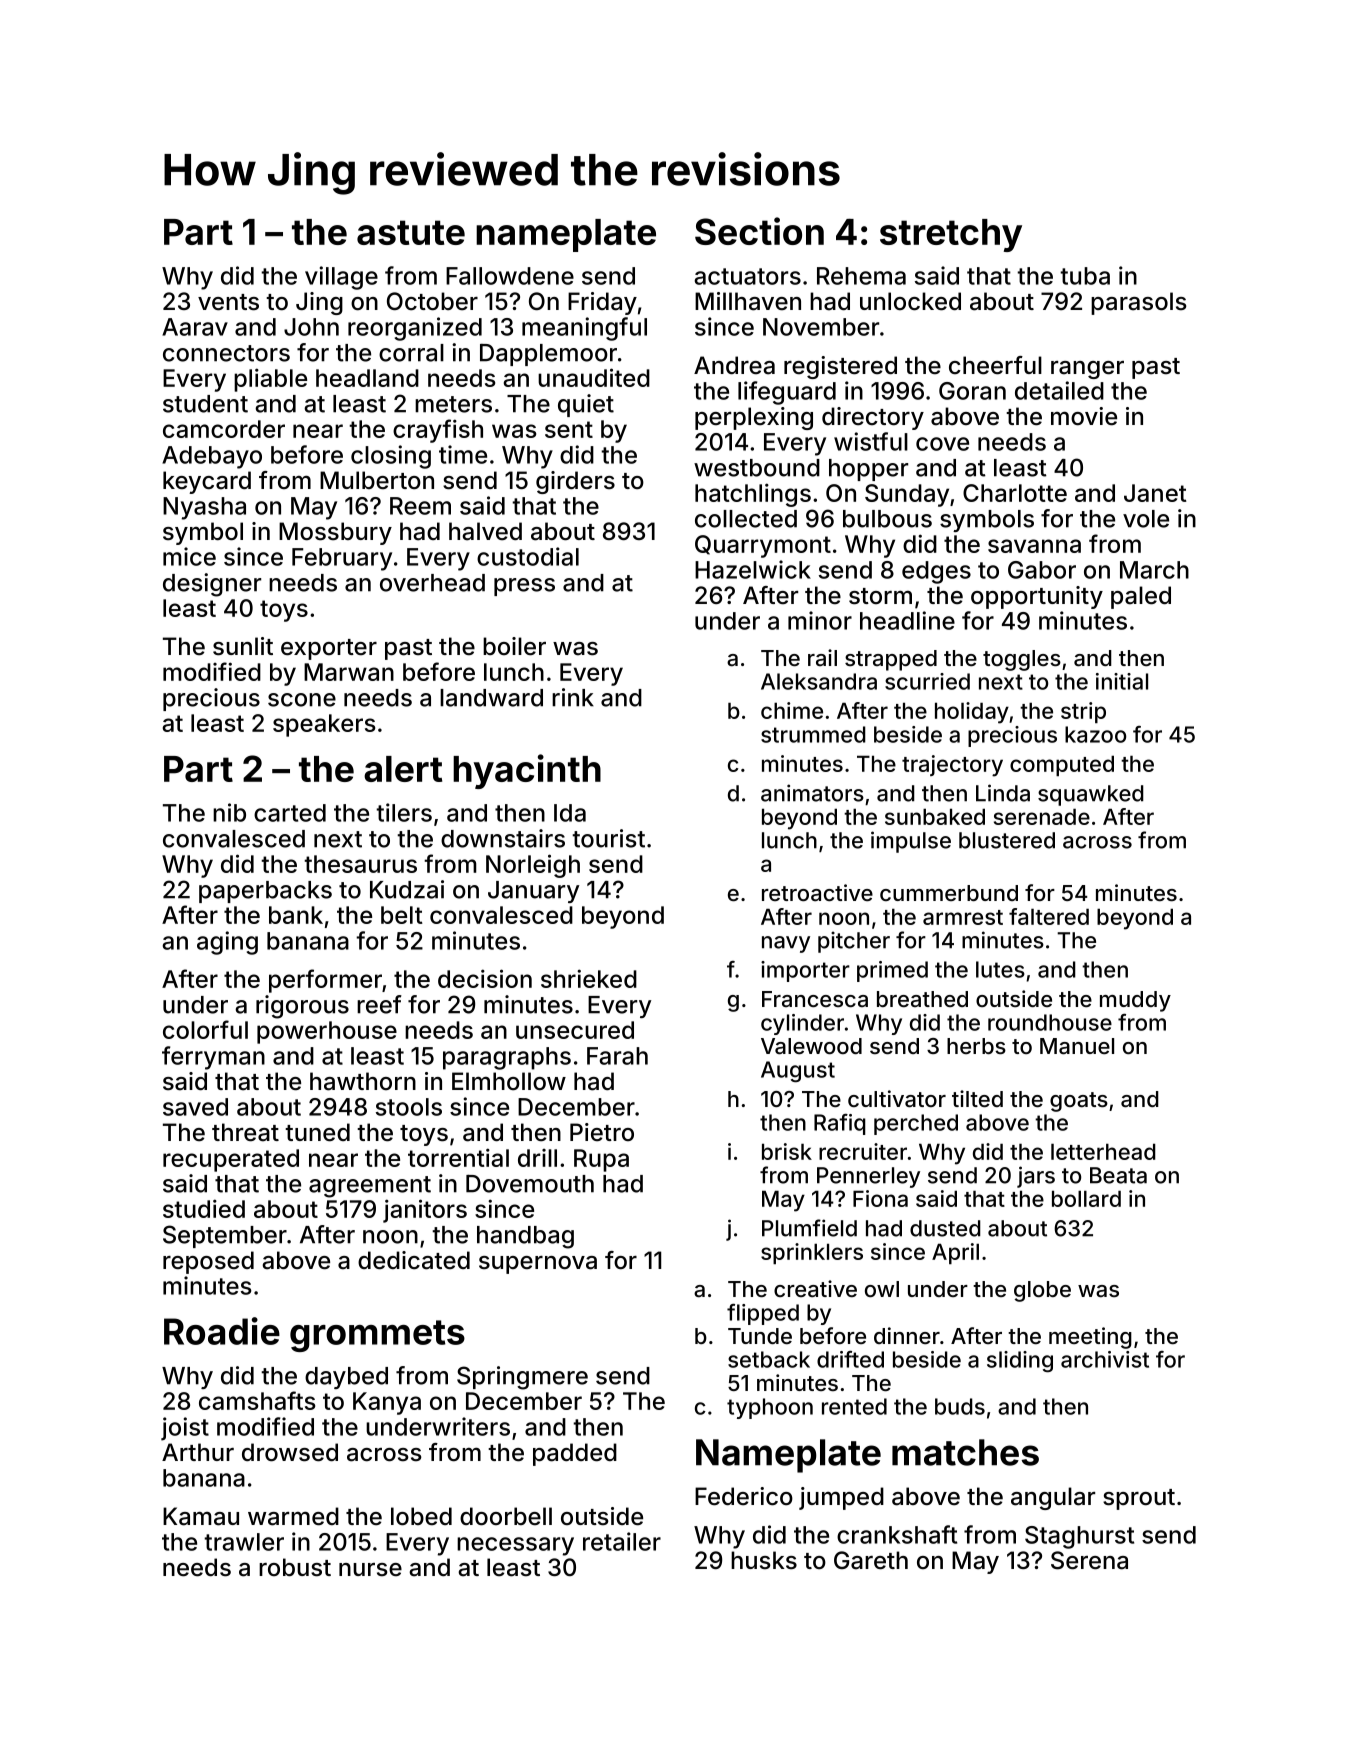 The width and height of the image is (1360, 1760). What do you see at coordinates (1118, 1175) in the image?
I see `Beata` at bounding box center [1118, 1175].
